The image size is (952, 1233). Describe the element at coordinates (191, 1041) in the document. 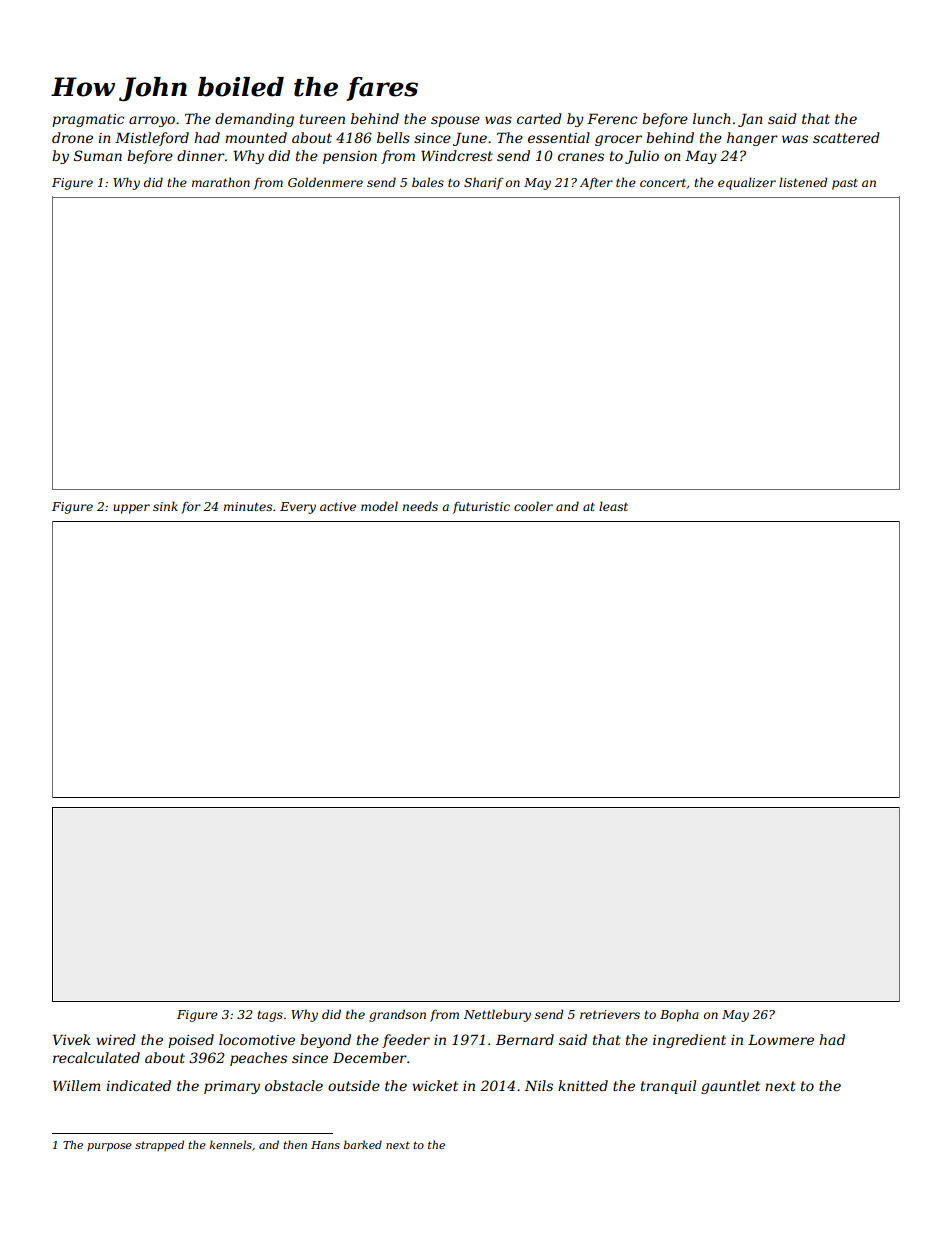

I see `poised` at that location.
